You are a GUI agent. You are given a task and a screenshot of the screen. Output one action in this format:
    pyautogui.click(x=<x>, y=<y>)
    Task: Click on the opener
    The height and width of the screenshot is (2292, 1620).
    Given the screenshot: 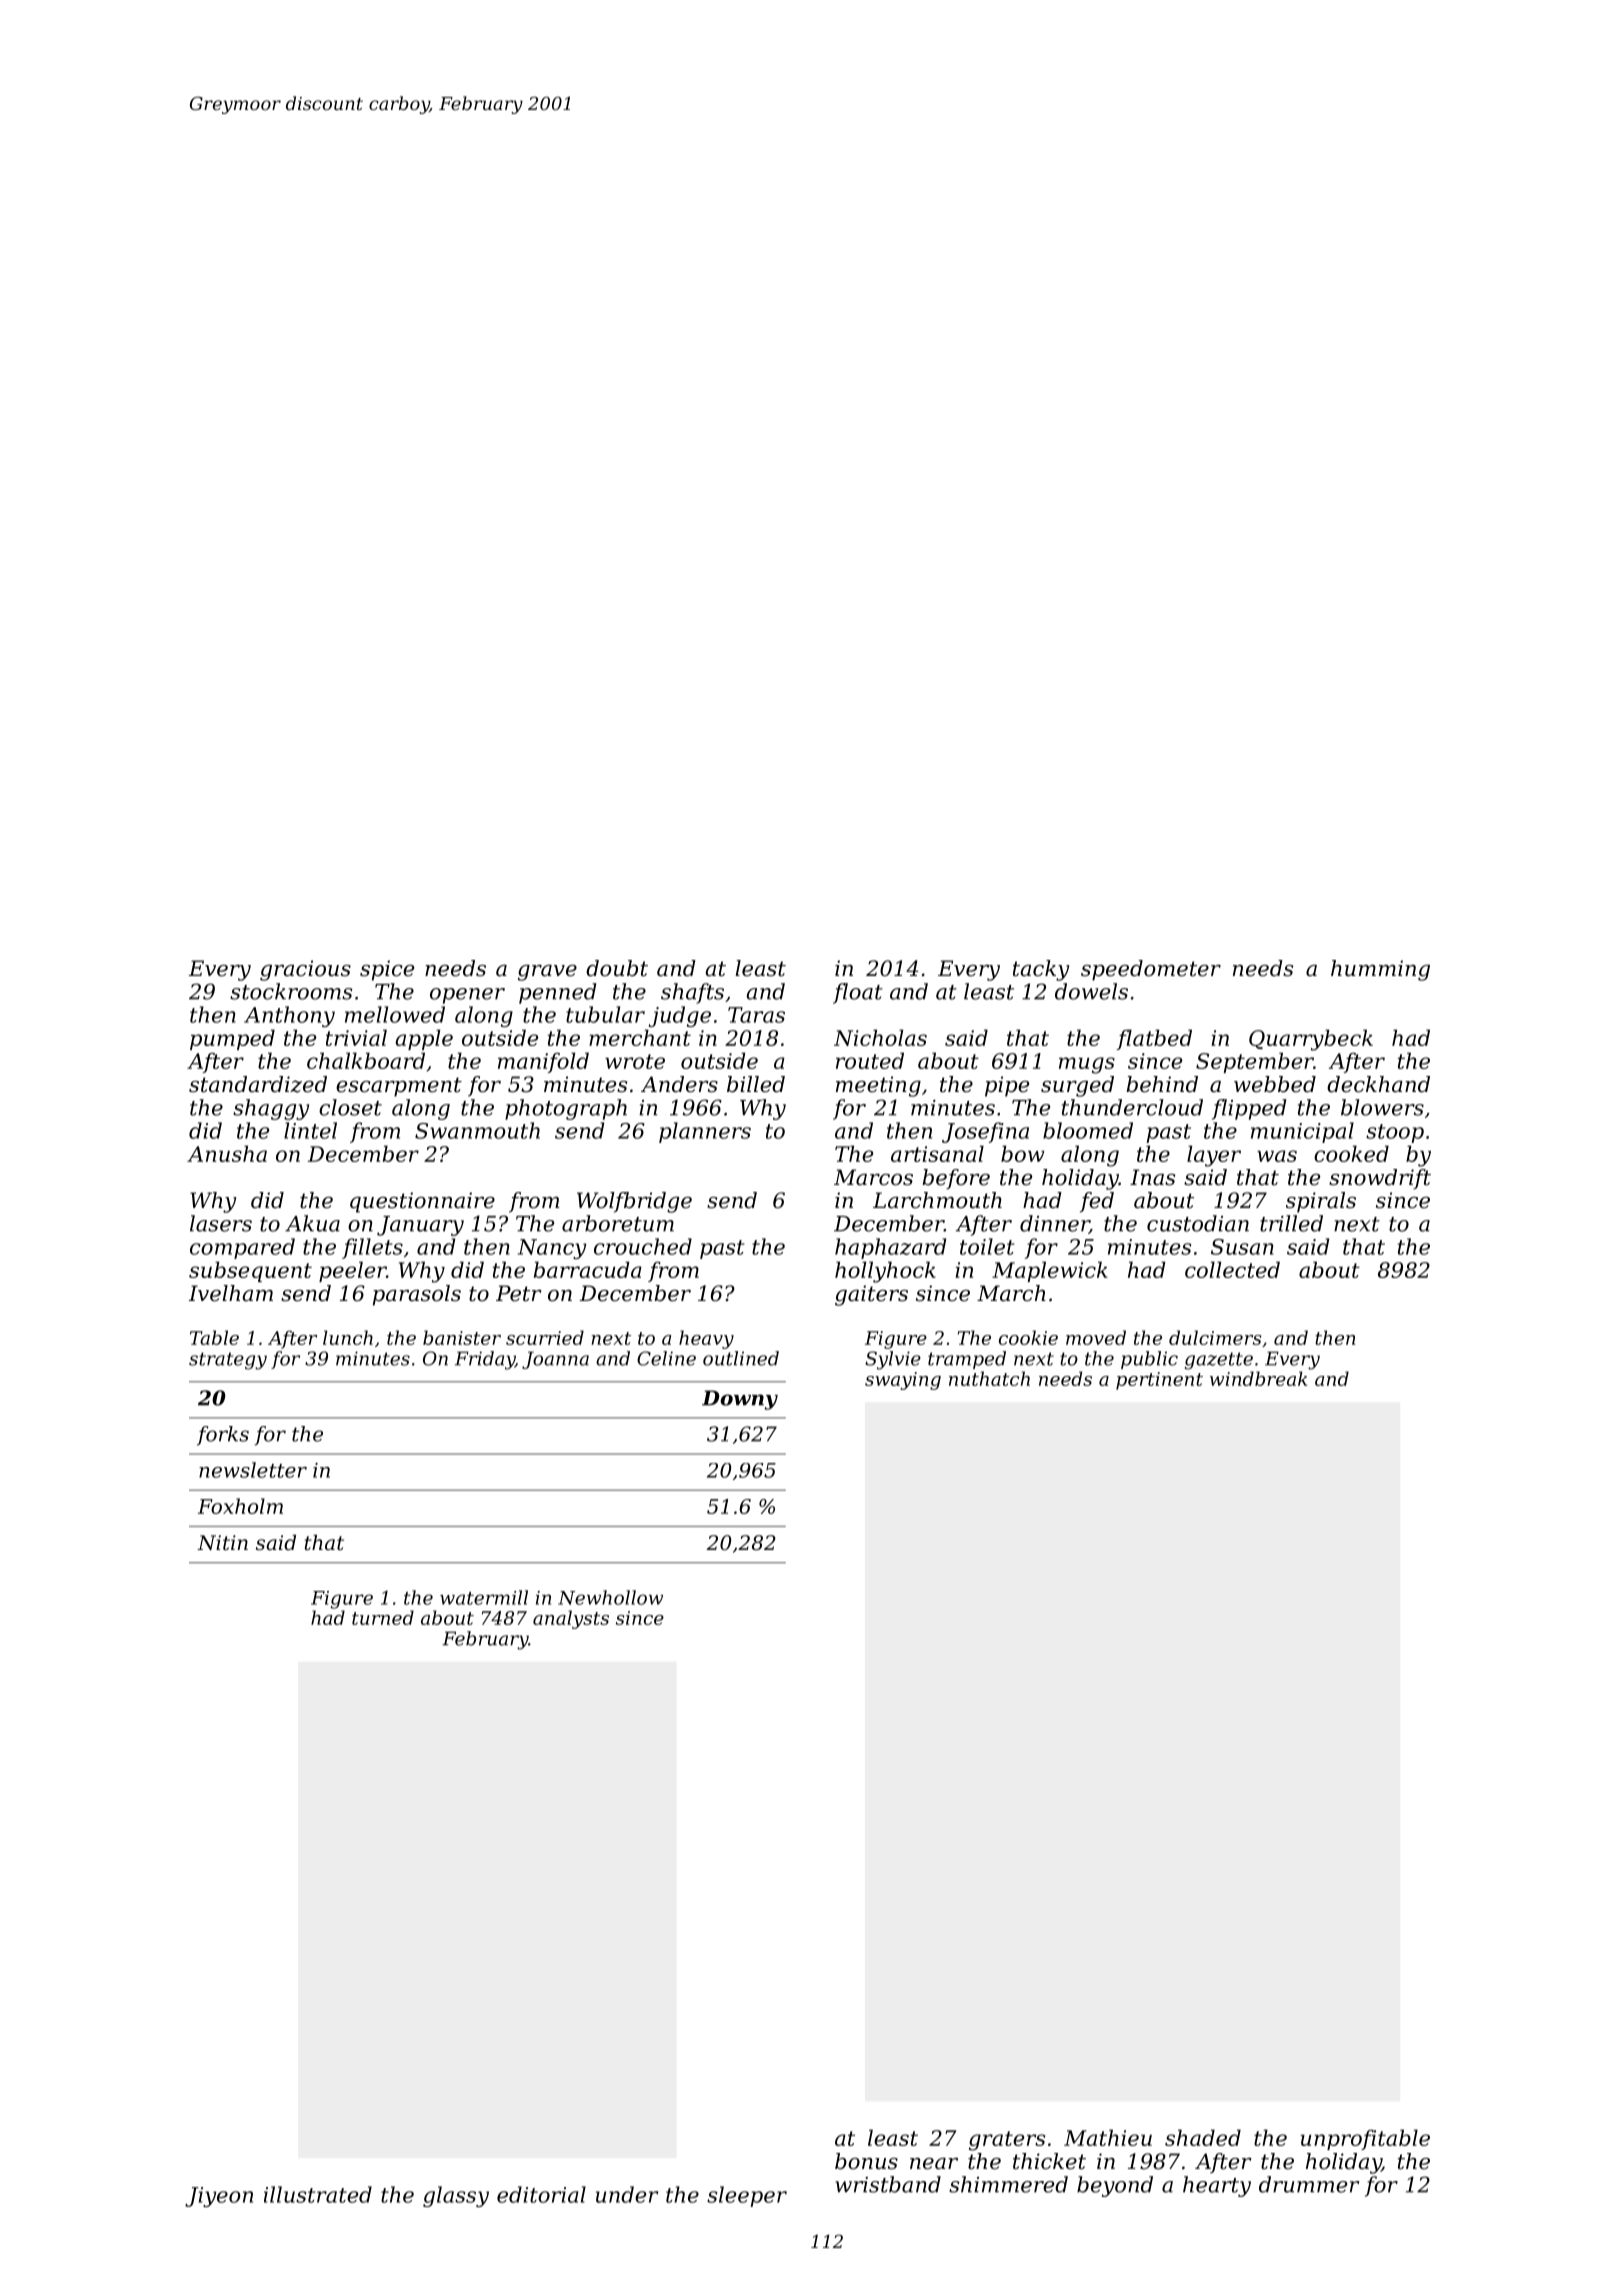 What is the action you would take?
    pyautogui.click(x=467, y=996)
